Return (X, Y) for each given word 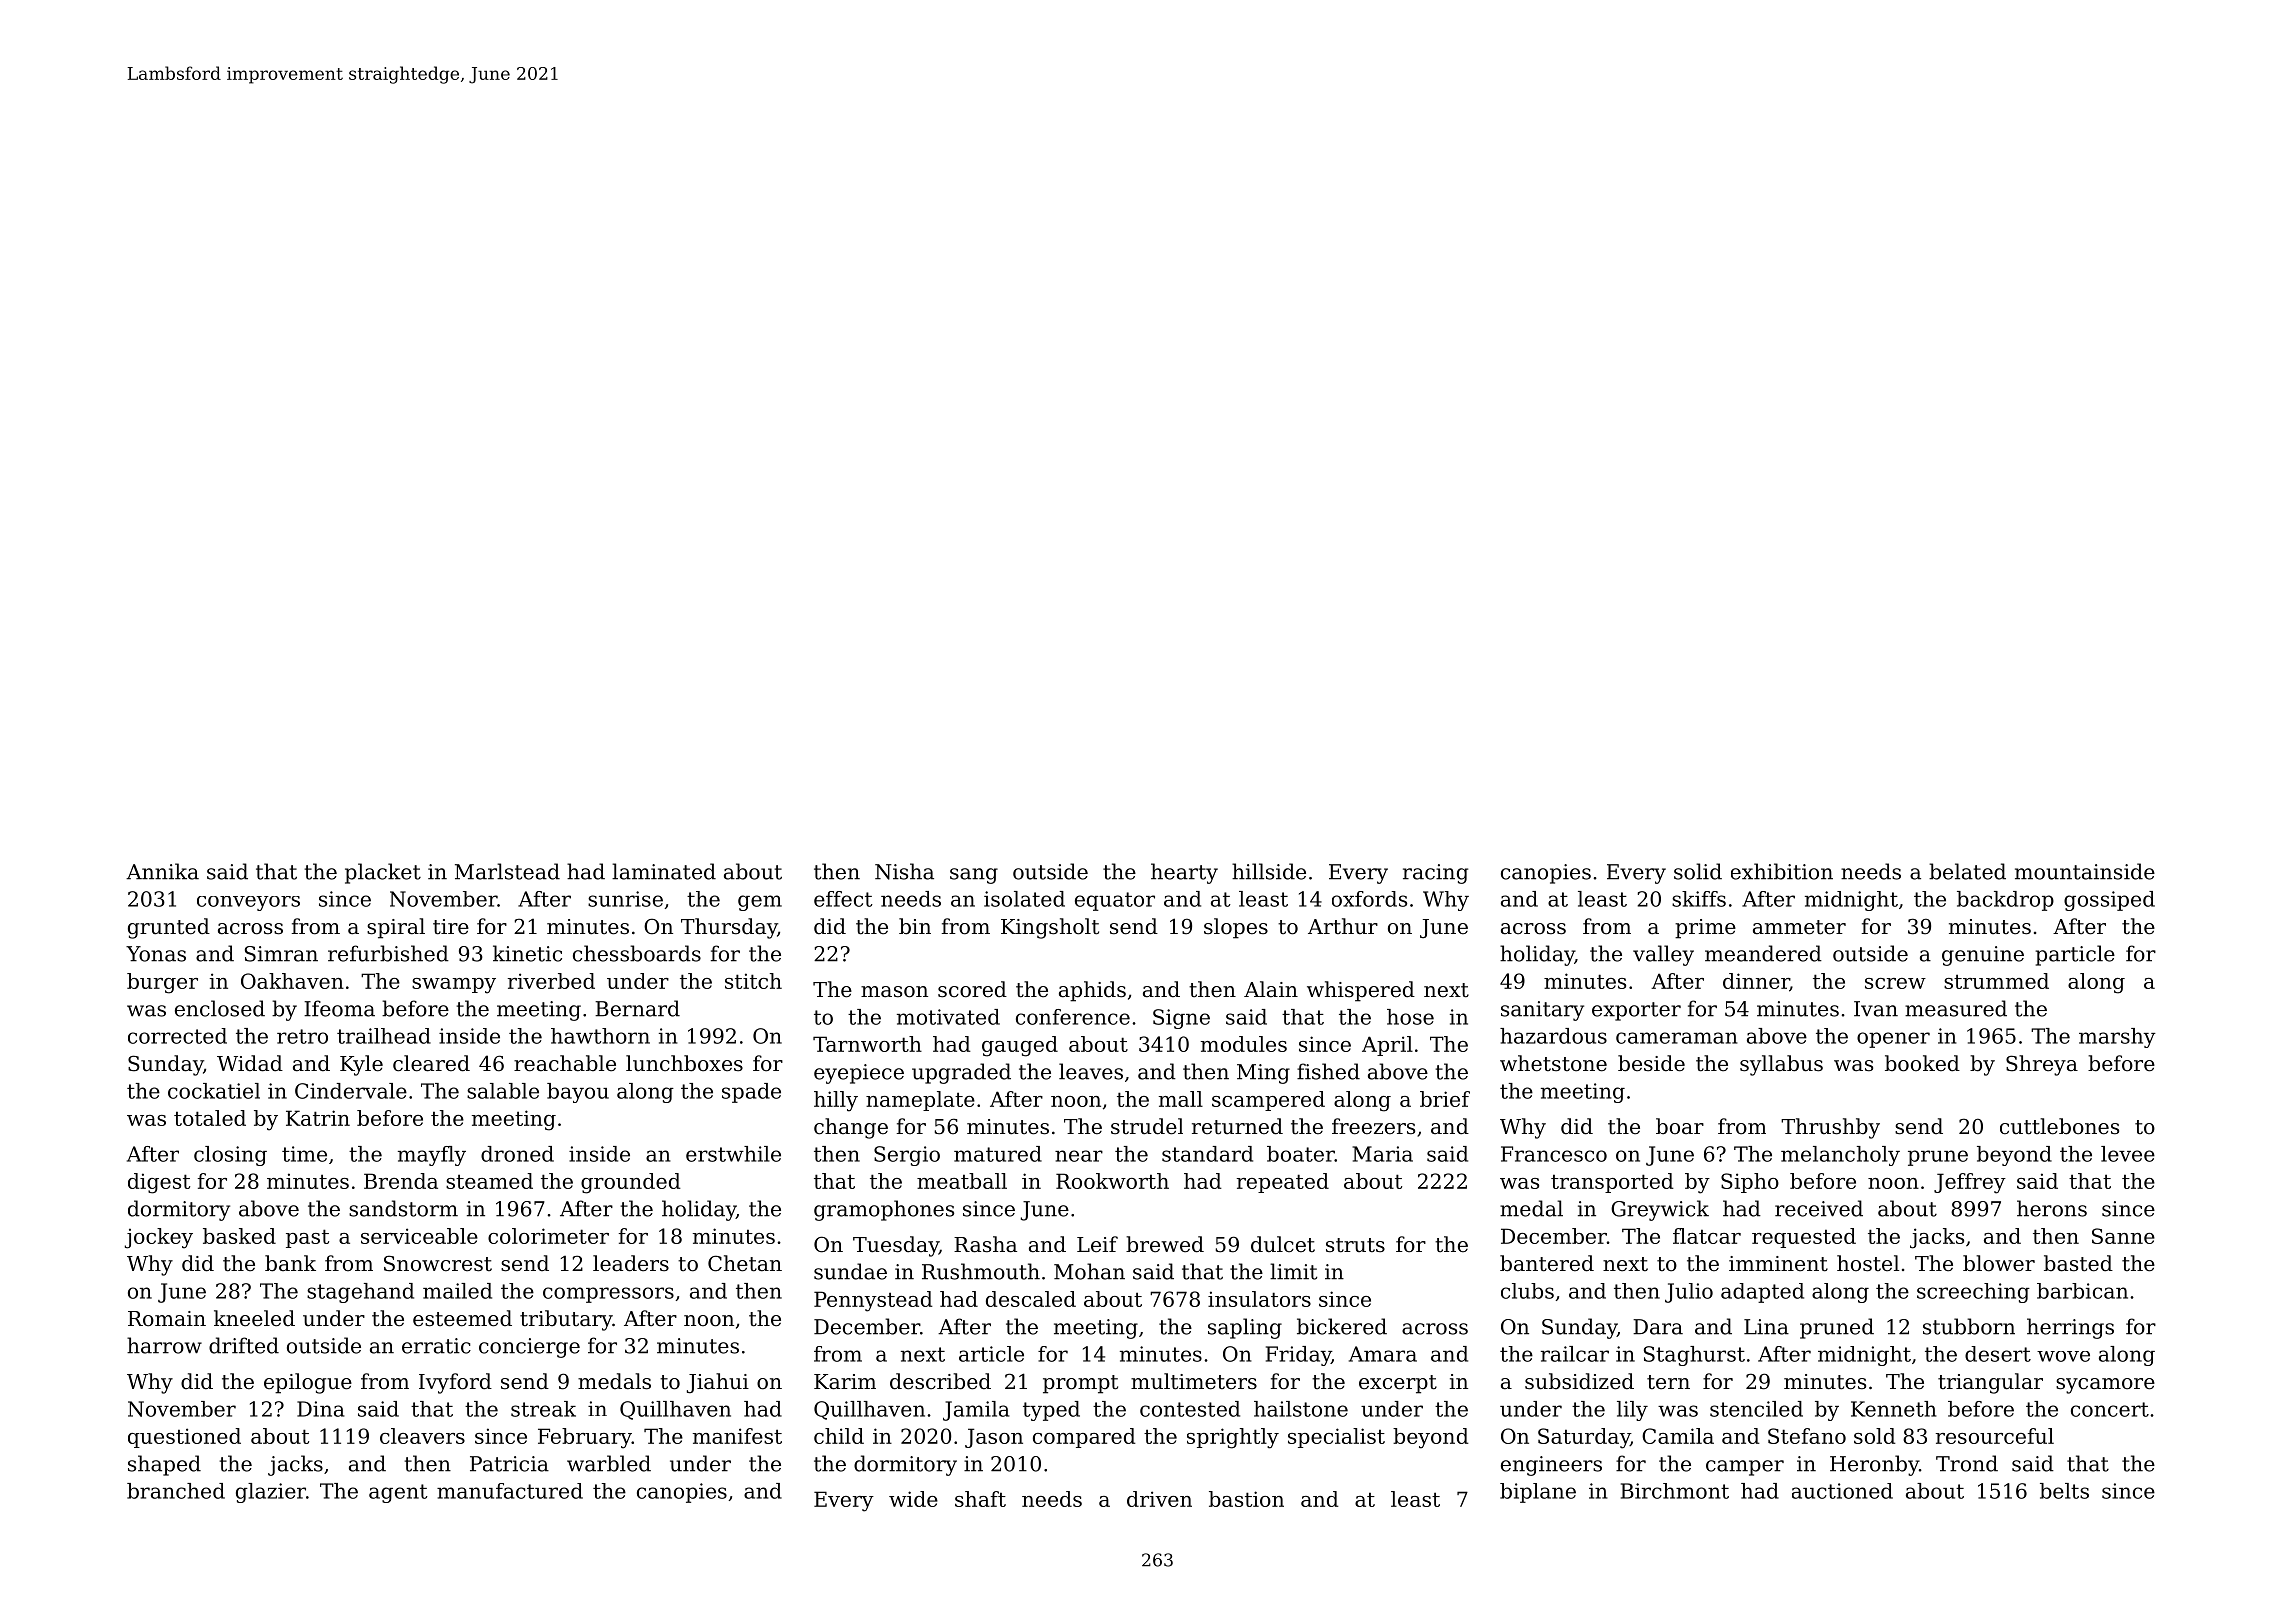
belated (1967, 871)
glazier (271, 1493)
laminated (664, 871)
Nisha (904, 871)
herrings (2070, 1328)
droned (517, 1154)
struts (1355, 1245)
